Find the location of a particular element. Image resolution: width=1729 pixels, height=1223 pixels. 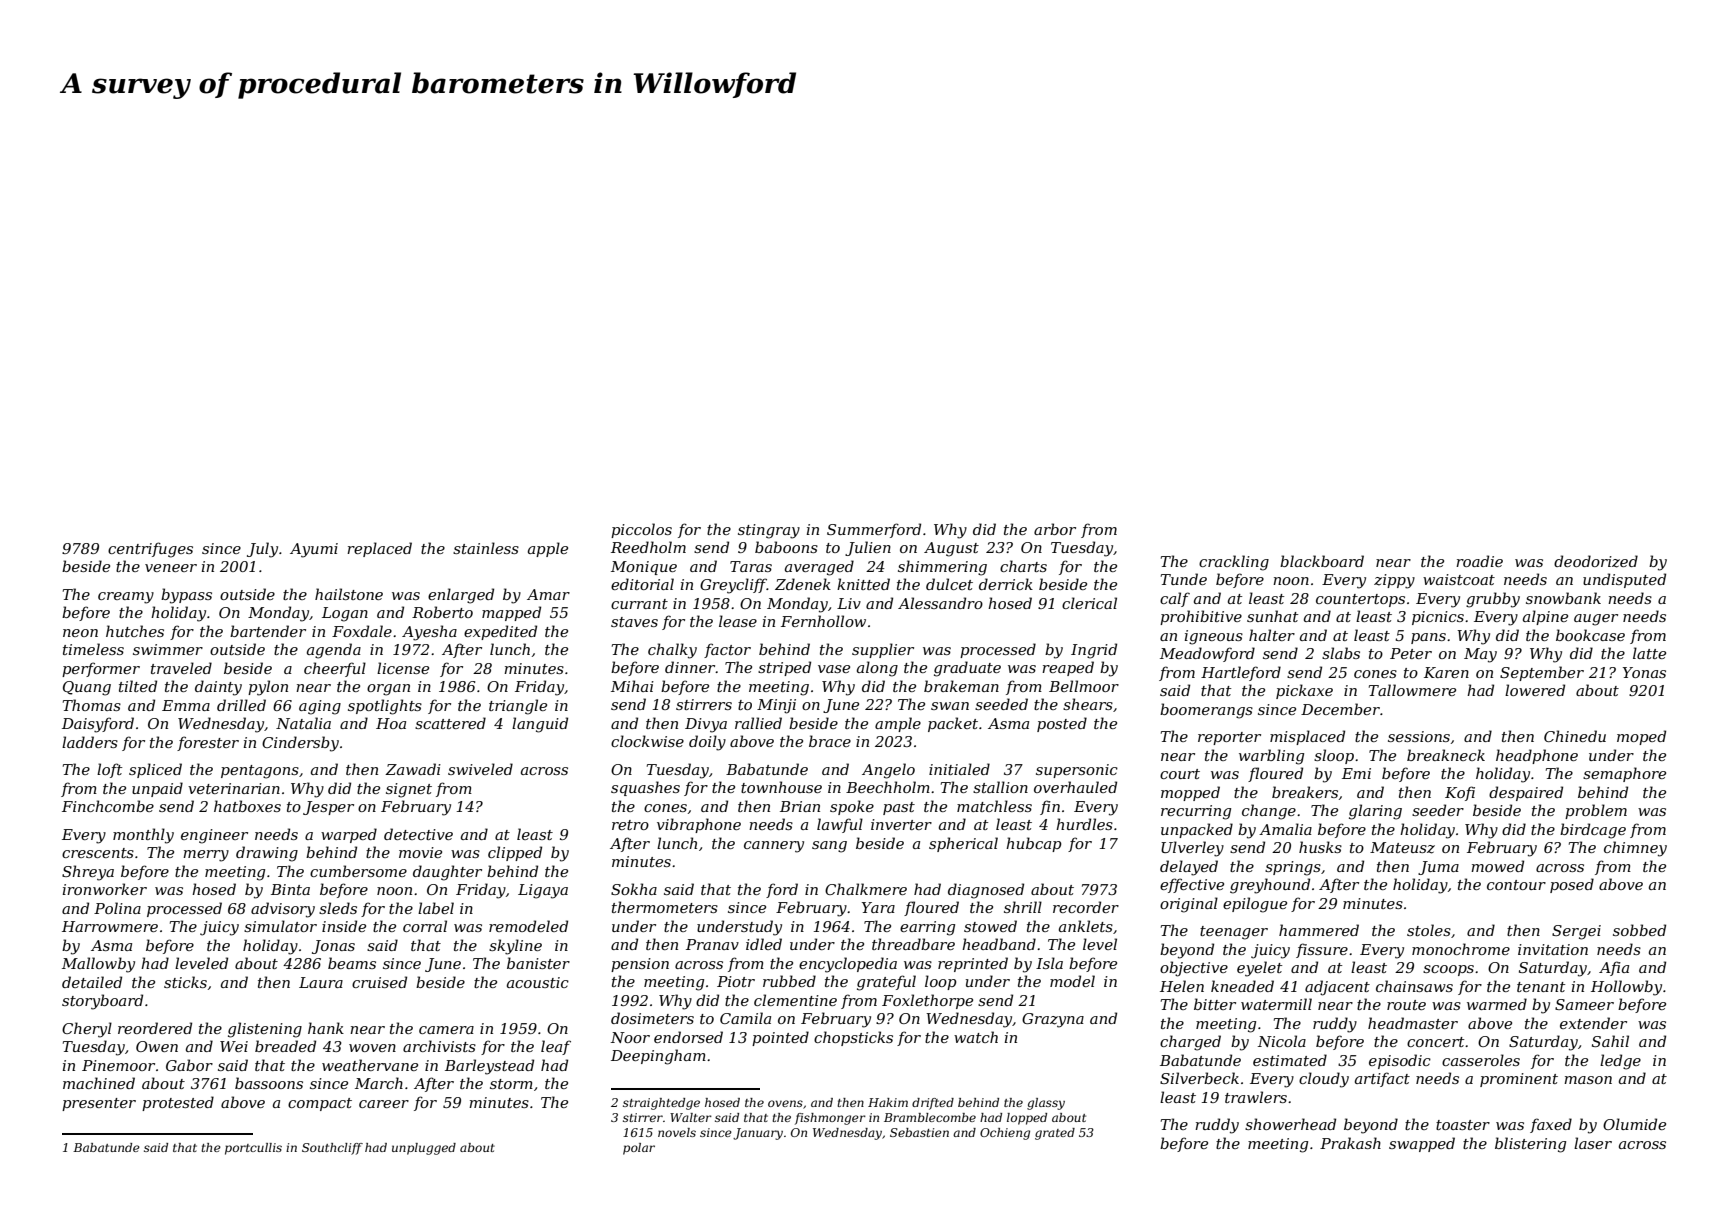

Quang is located at coordinates (87, 688).
